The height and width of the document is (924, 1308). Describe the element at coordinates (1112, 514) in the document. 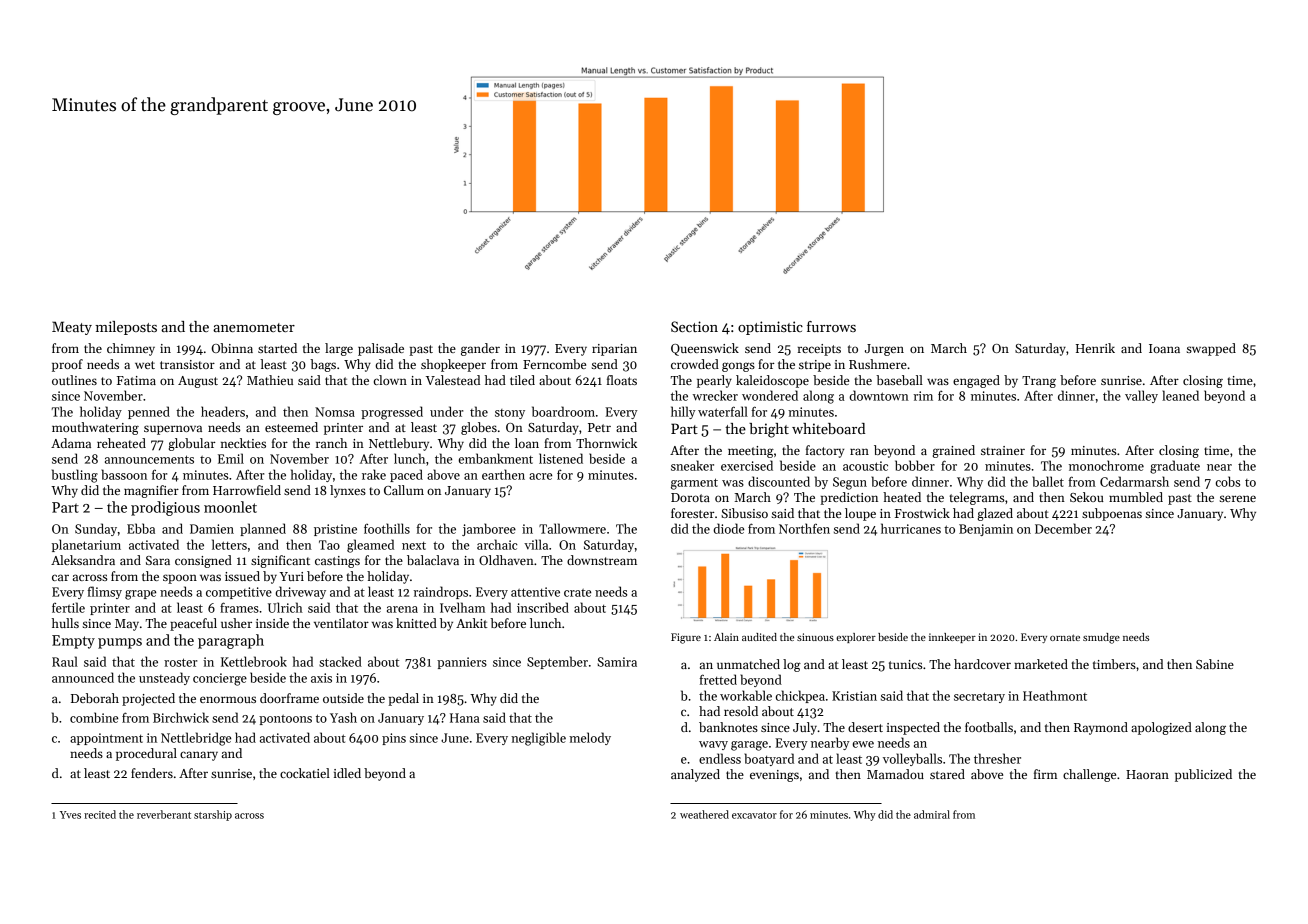

I see `subpoenas` at that location.
